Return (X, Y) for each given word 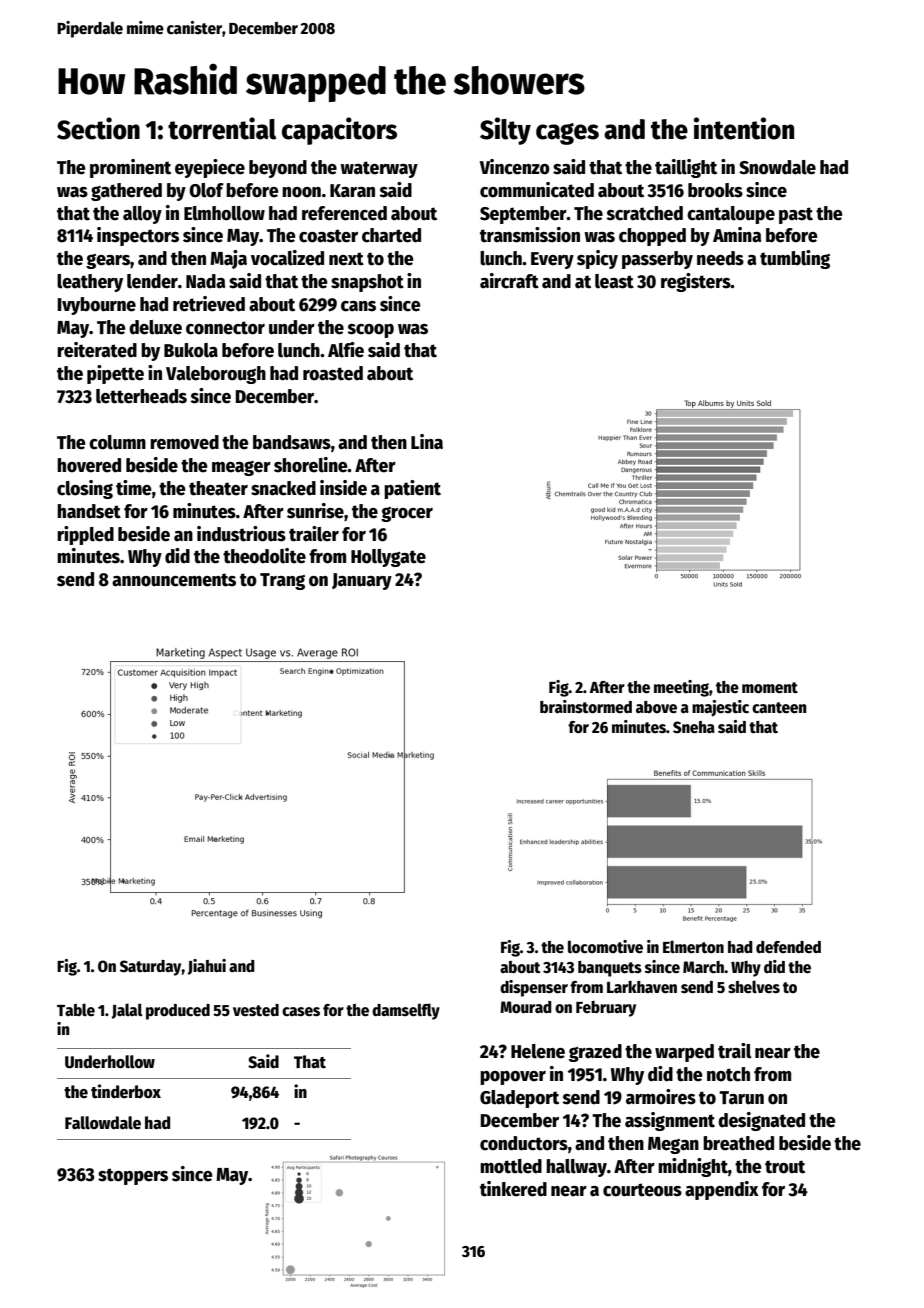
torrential (222, 128)
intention (744, 128)
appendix (722, 1190)
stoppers (133, 1176)
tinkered (513, 1189)
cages (567, 134)
